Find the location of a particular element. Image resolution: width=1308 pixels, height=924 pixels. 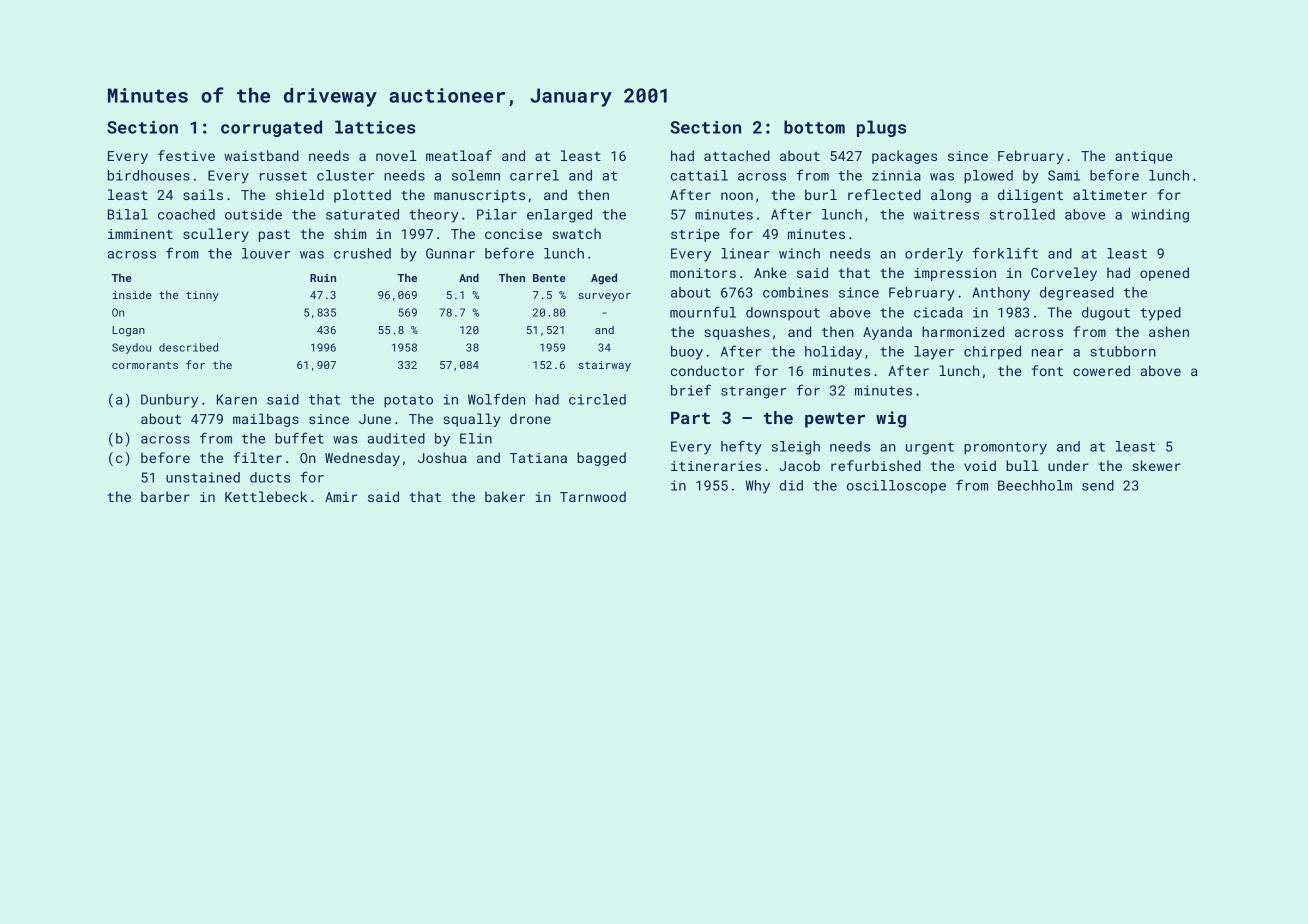

attached is located at coordinates (737, 155).
